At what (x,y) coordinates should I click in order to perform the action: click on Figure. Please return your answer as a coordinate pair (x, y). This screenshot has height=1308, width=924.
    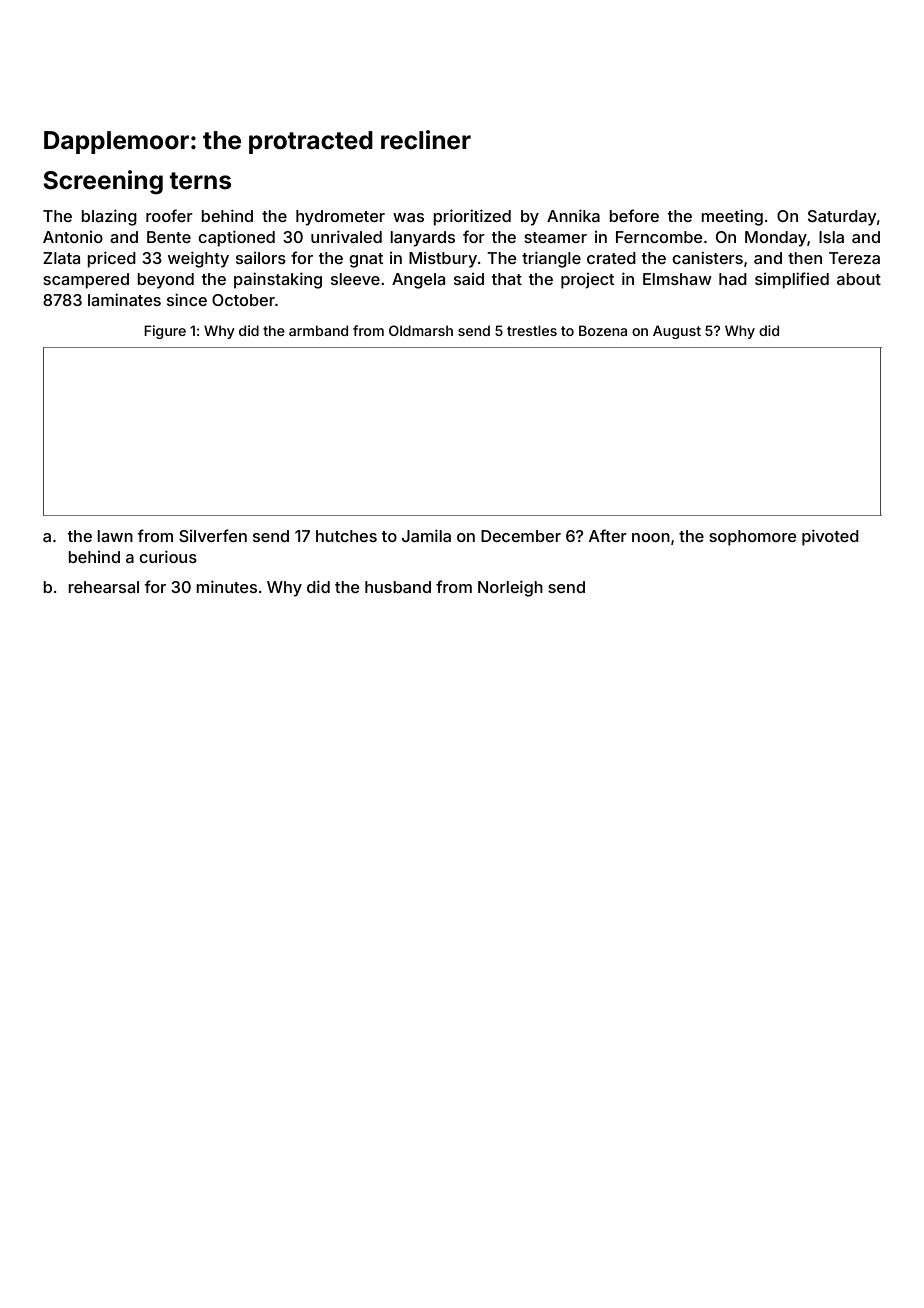
    Looking at the image, I should click on (165, 332).
